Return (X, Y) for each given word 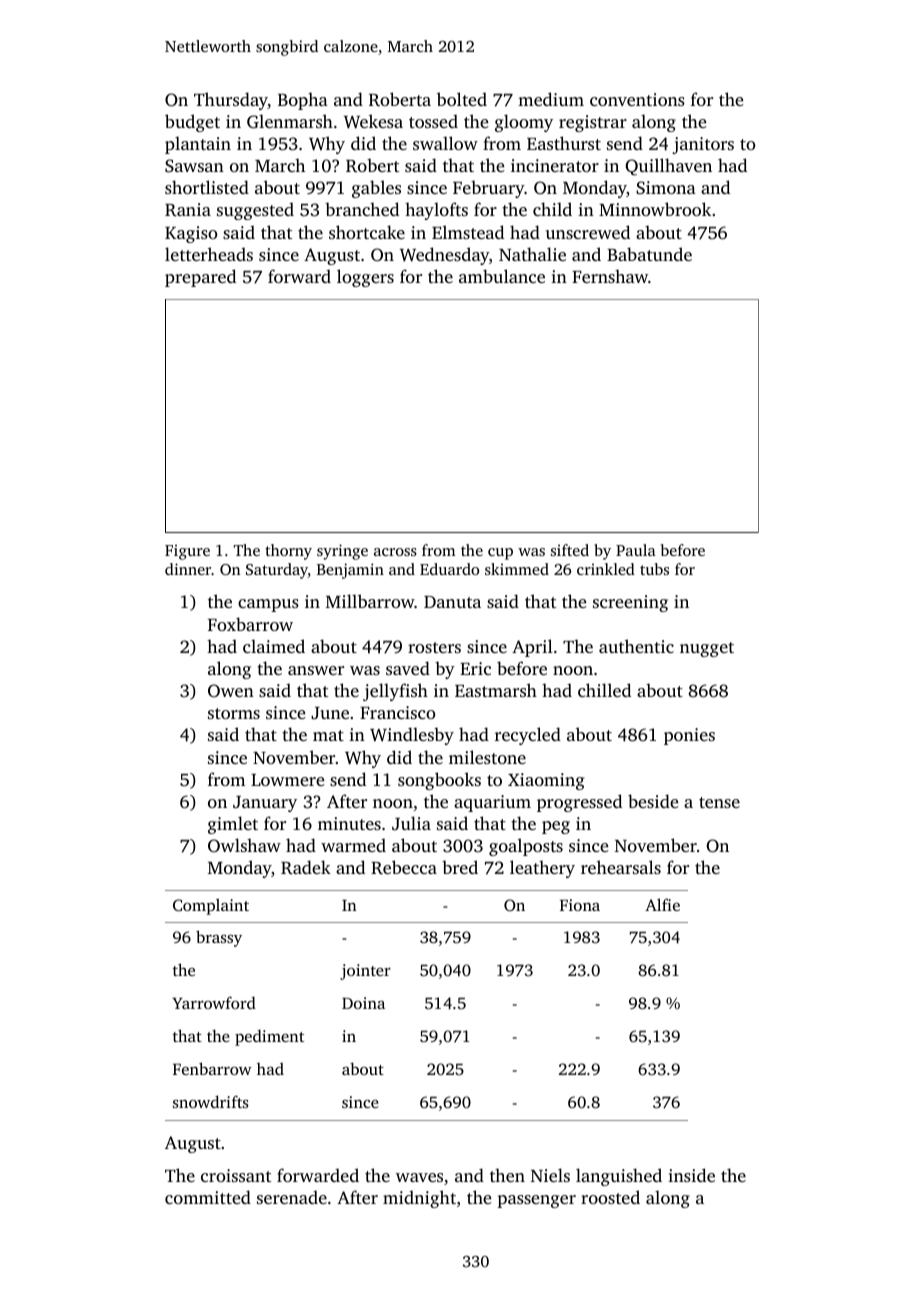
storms (234, 713)
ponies (689, 736)
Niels (550, 1175)
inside (691, 1175)
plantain (198, 145)
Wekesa (373, 121)
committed (208, 1197)
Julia (411, 823)
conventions (637, 99)
